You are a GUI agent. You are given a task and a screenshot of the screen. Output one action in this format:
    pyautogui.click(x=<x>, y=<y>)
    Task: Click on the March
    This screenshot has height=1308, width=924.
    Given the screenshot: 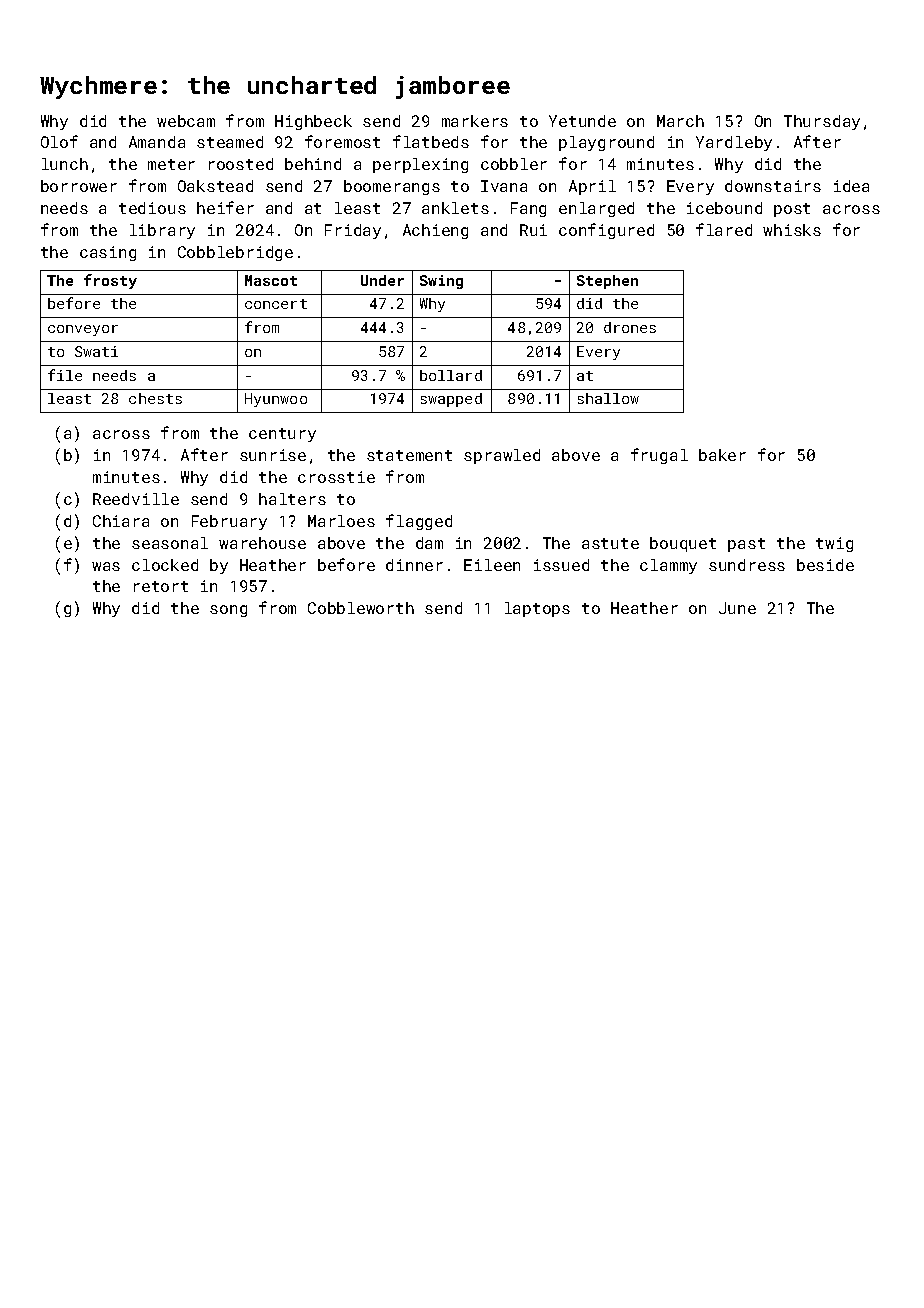 What is the action you would take?
    pyautogui.click(x=680, y=121)
